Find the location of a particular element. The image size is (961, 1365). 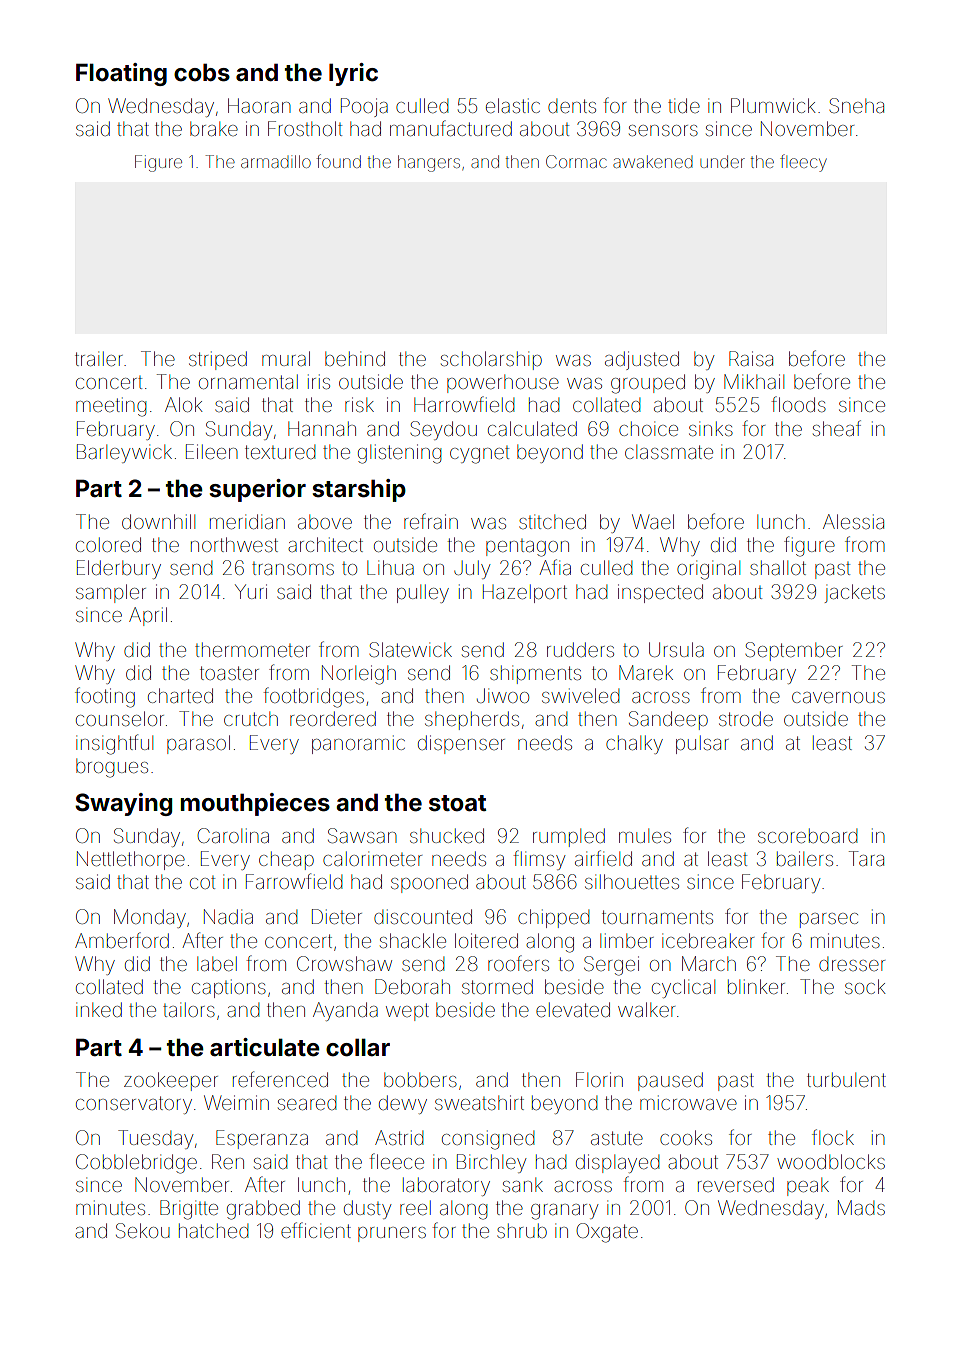

manufactured is located at coordinates (451, 128).
